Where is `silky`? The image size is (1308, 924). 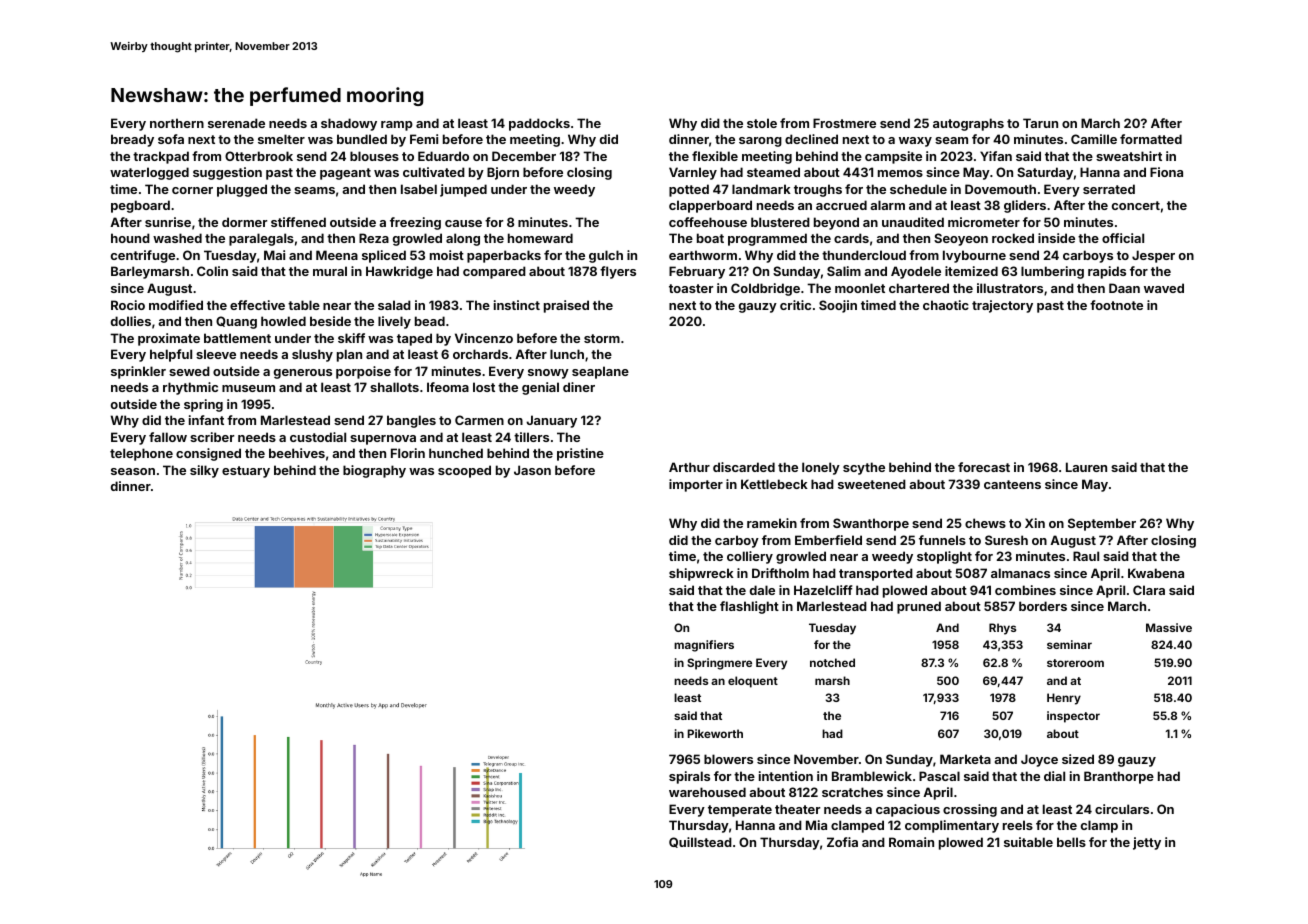
silky is located at coordinates (204, 471).
